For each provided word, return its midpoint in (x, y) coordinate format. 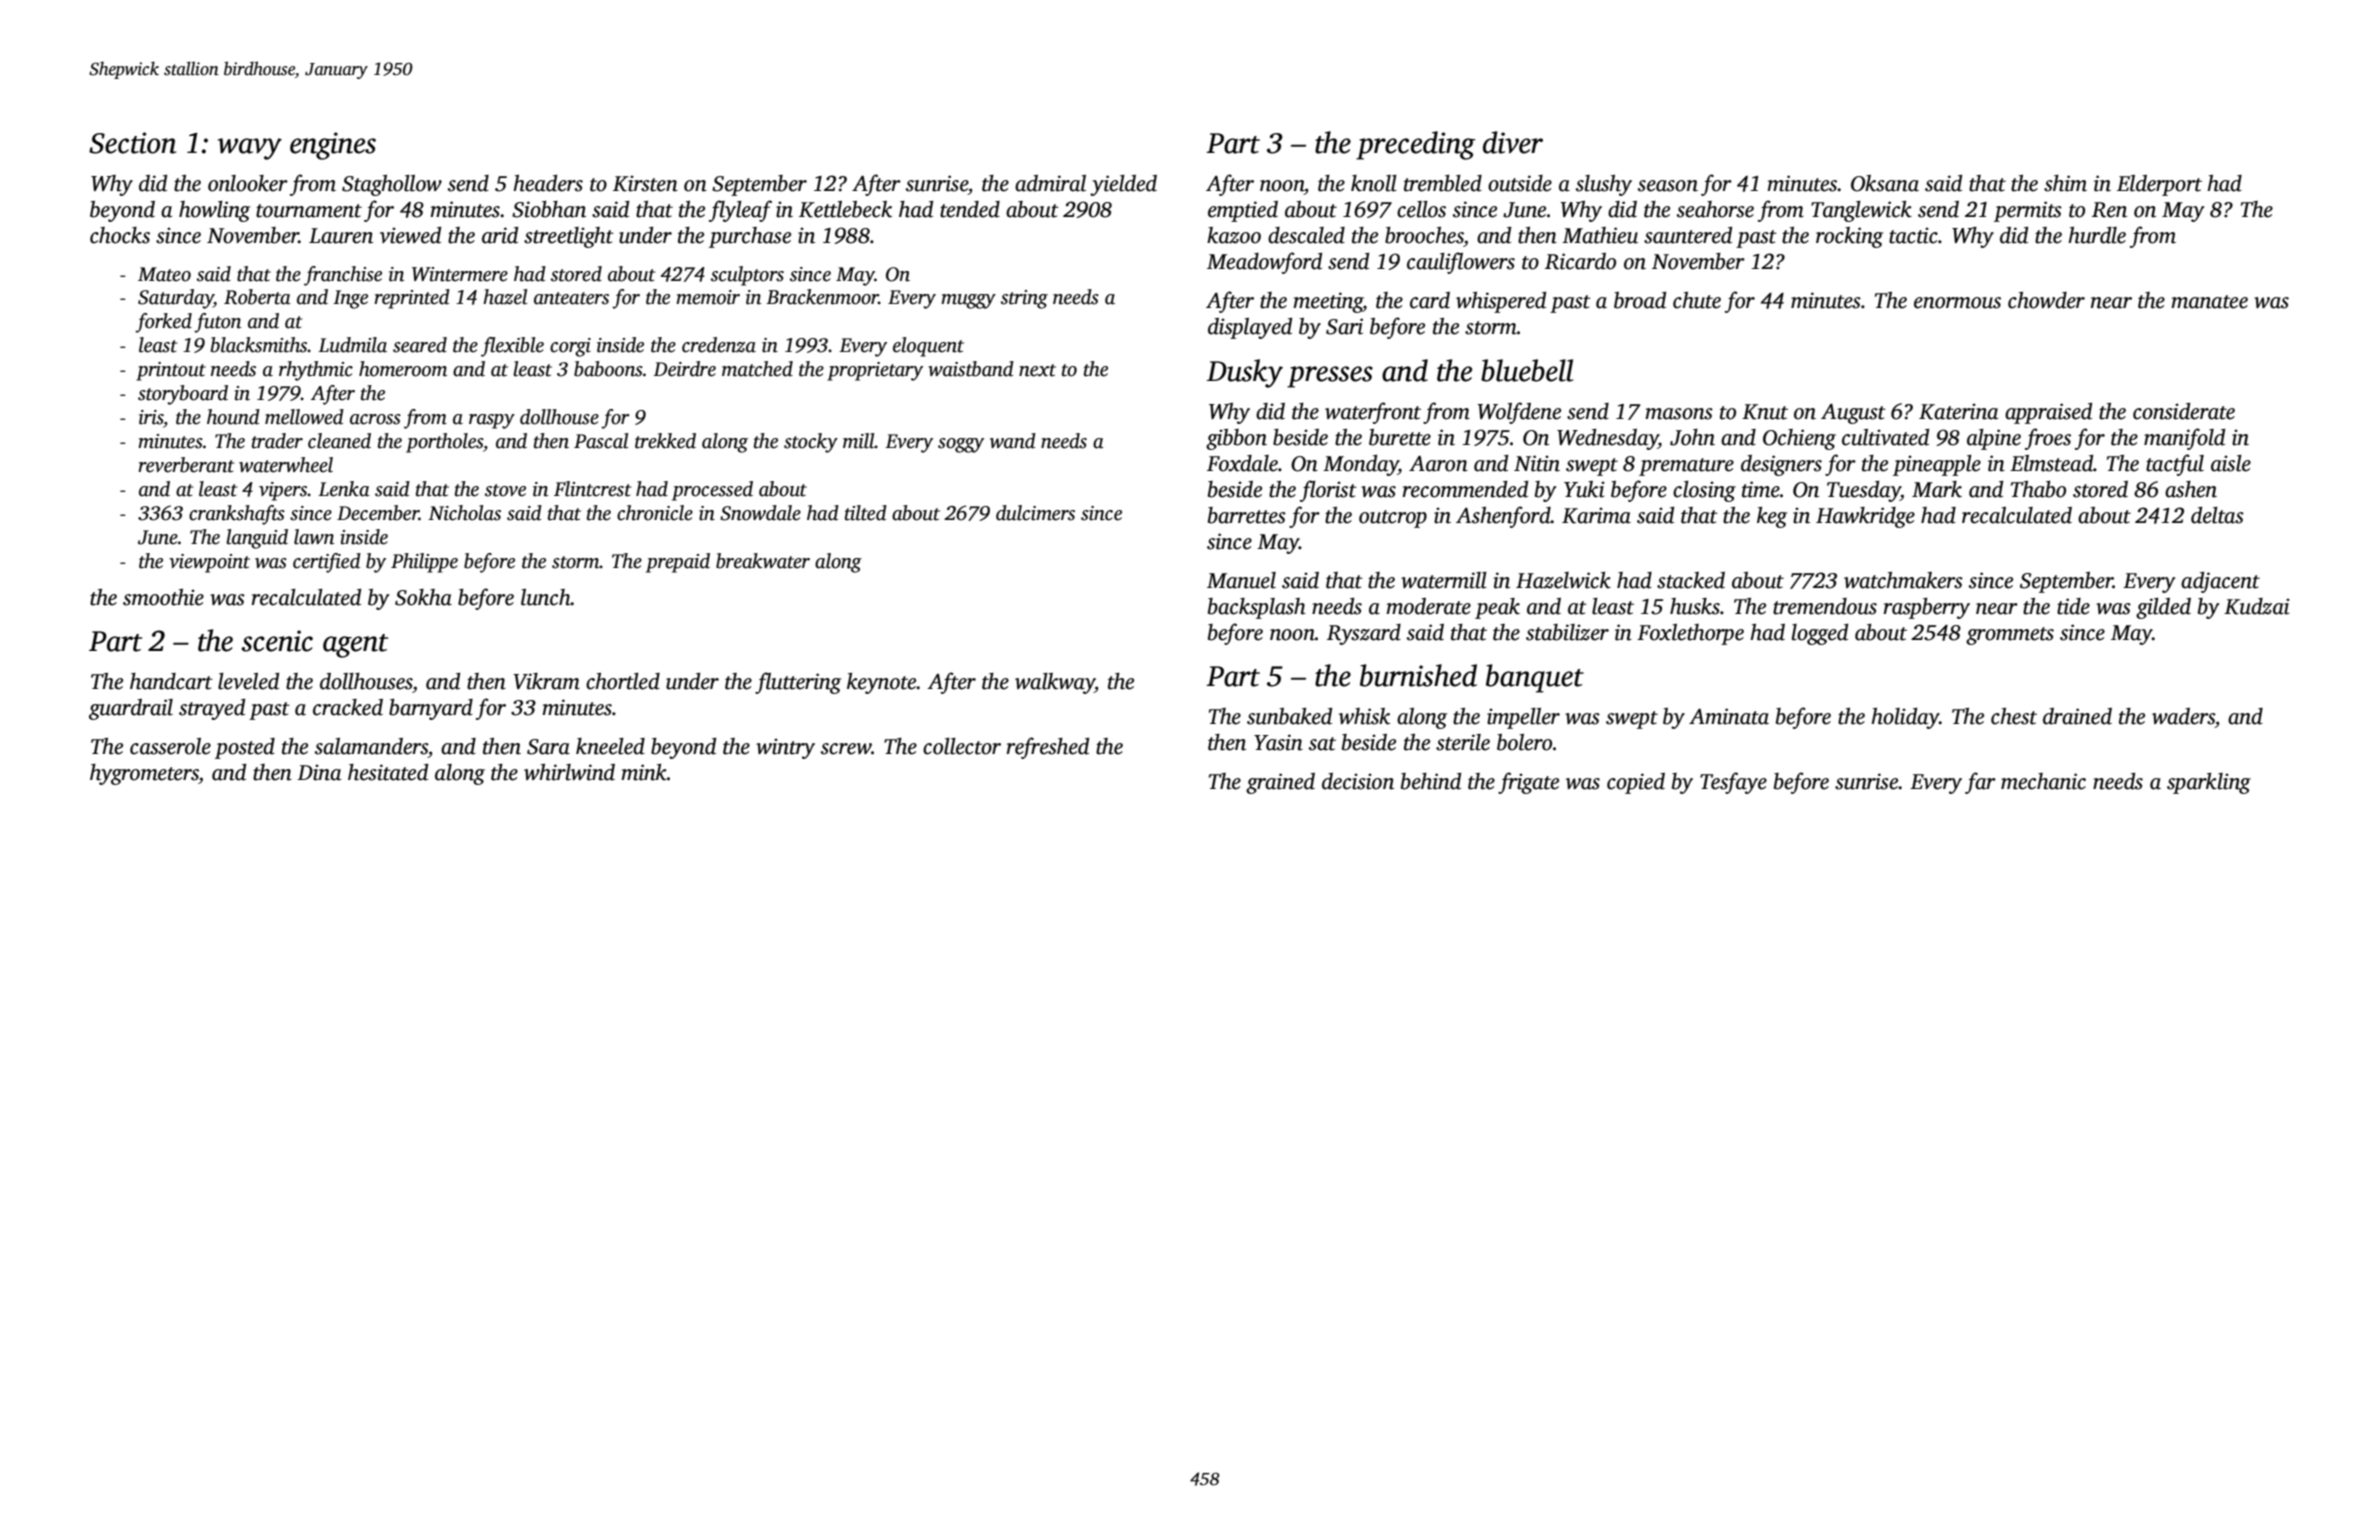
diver (1513, 142)
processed (712, 491)
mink (644, 772)
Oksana (1885, 183)
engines (333, 146)
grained (1280, 783)
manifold (2184, 439)
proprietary (875, 371)
